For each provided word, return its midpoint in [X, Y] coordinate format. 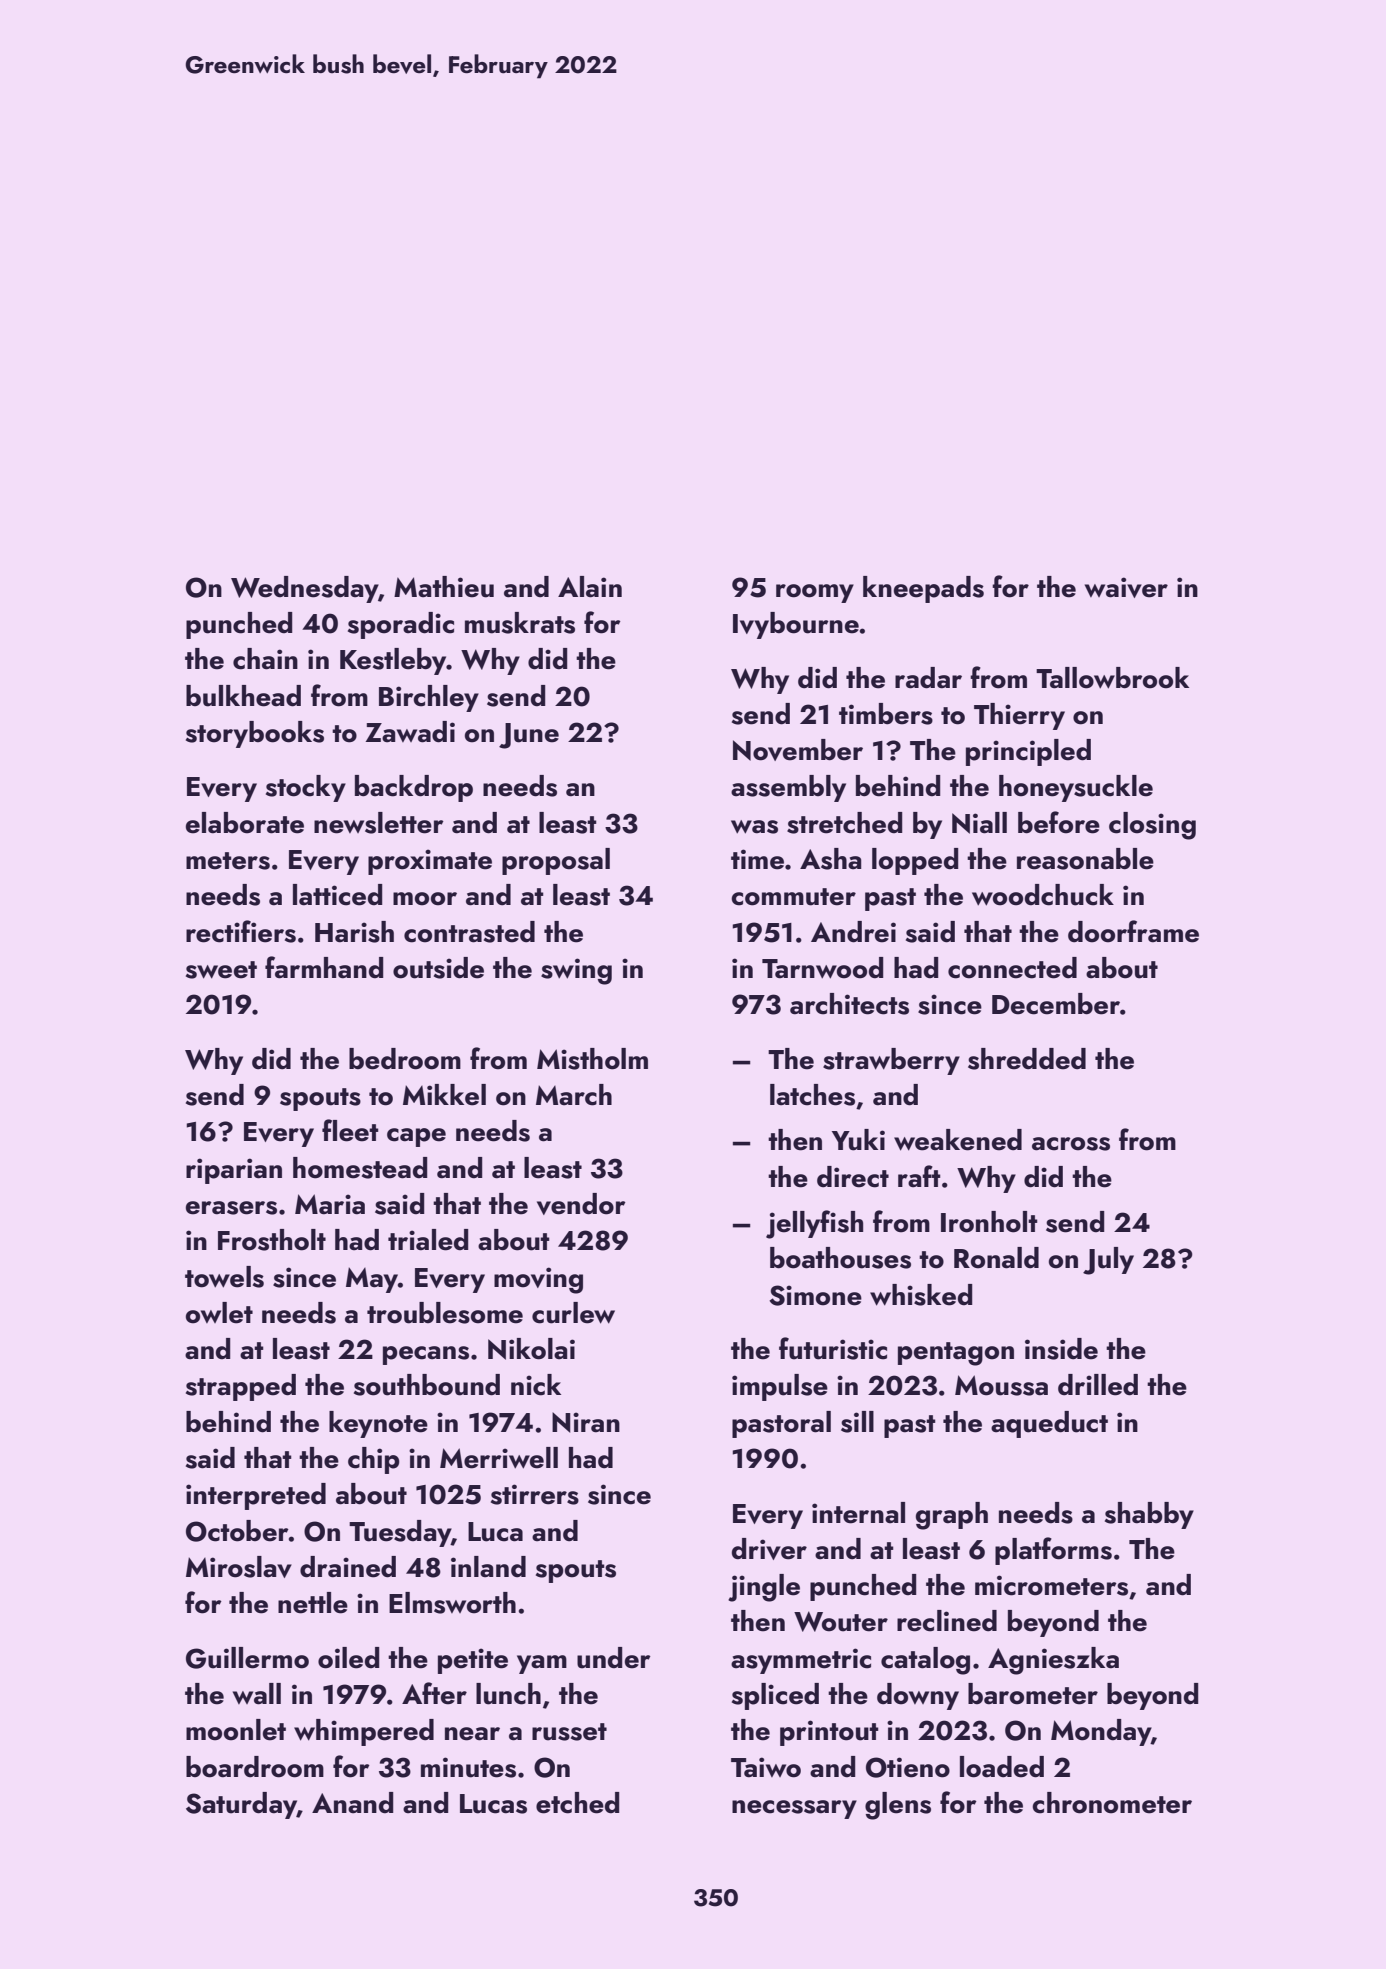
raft [919, 1176]
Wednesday [304, 589]
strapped [241, 1387]
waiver [1126, 587]
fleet [350, 1130]
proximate [430, 862]
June [529, 736]
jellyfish [814, 1224]
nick [536, 1385]
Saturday [241, 1805]
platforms [1053, 1551]
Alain [590, 587]
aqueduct [1049, 1424]
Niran [586, 1422]
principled [1028, 752]
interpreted [256, 1496]
